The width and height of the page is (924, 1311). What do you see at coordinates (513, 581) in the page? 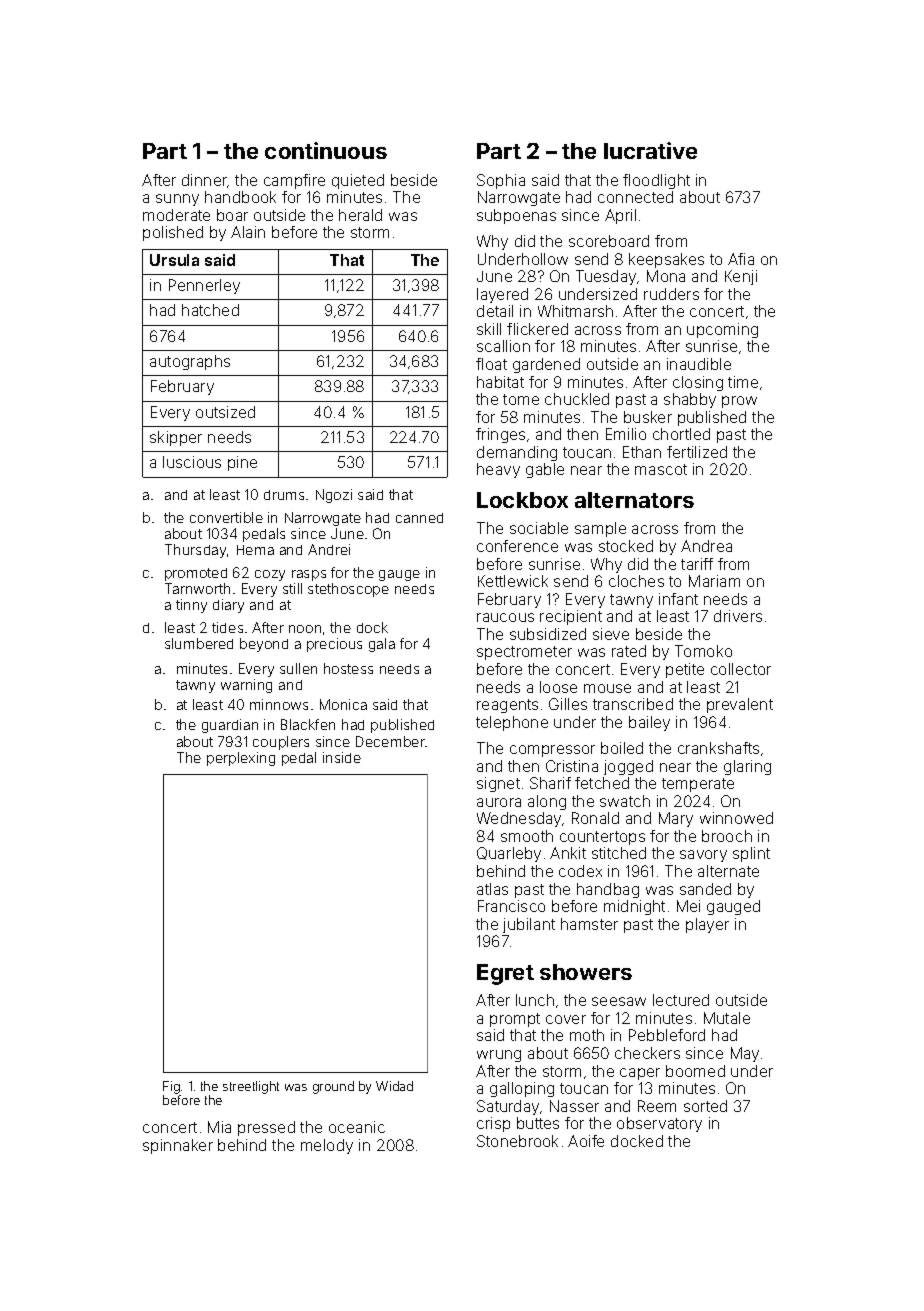
I see `Kettlewick` at bounding box center [513, 581].
